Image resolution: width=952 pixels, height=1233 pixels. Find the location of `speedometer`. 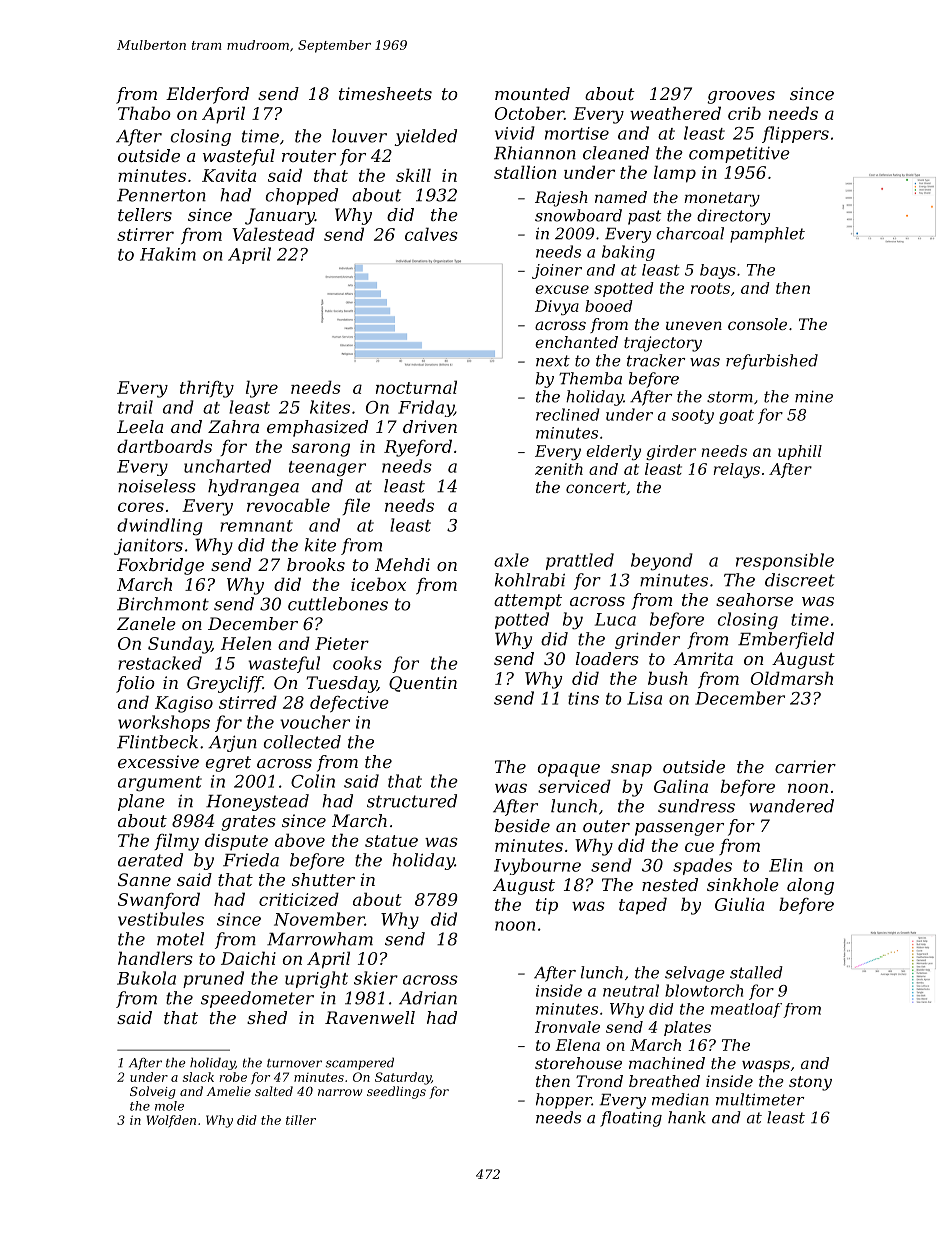

speedometer is located at coordinates (257, 999).
